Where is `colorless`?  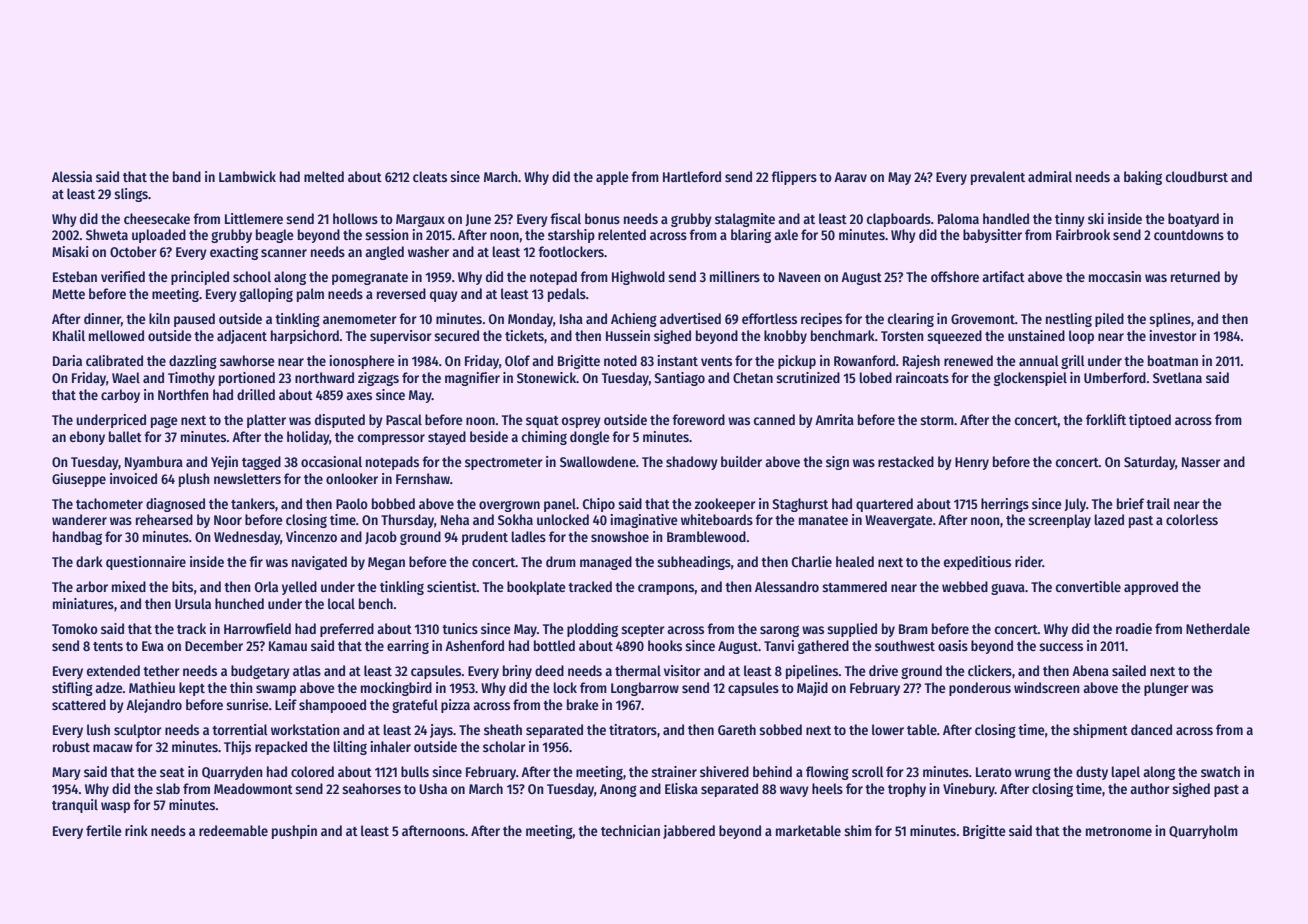 colorless is located at coordinates (1192, 519).
